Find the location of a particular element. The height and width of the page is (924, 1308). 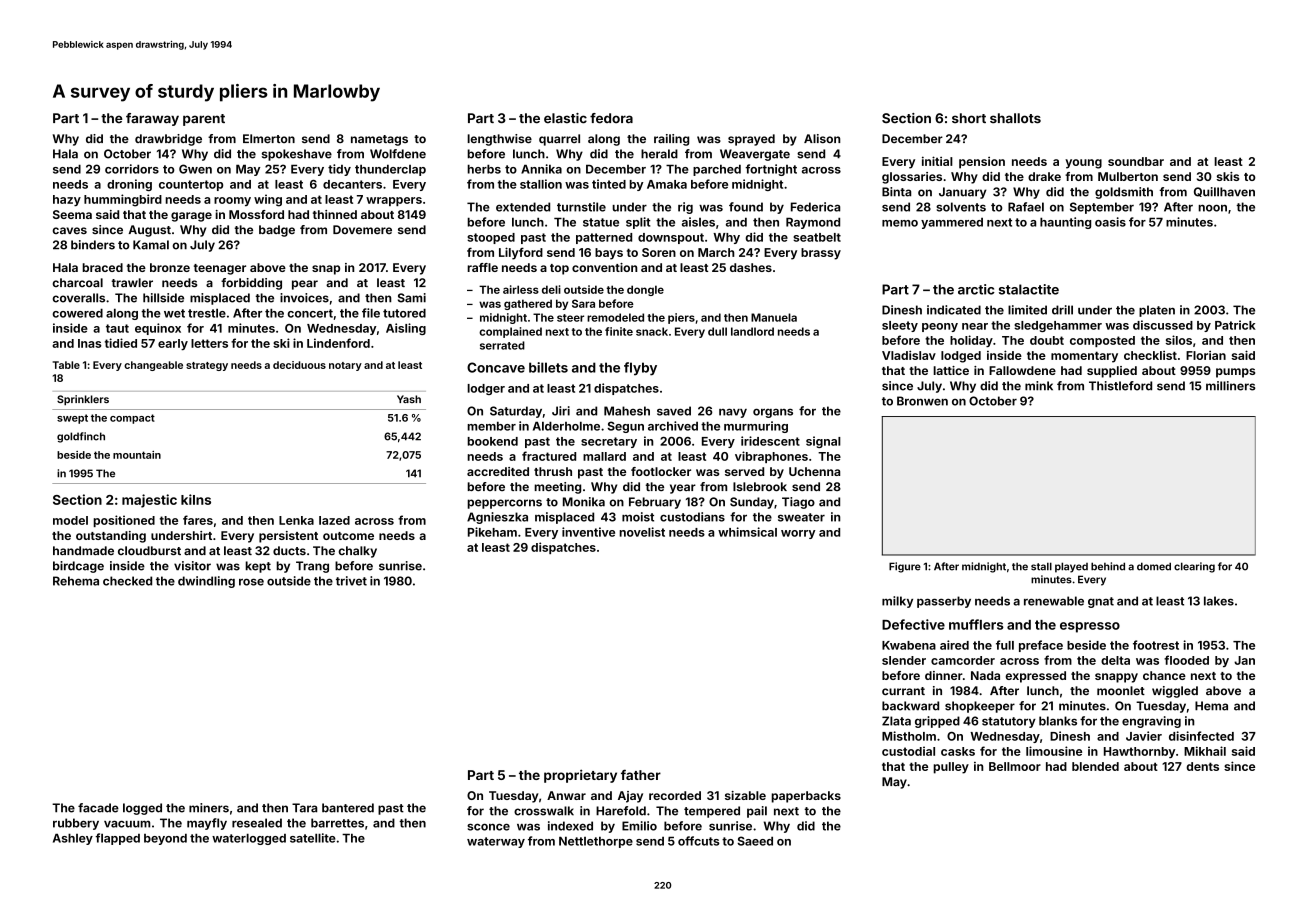

sizable is located at coordinates (745, 795).
